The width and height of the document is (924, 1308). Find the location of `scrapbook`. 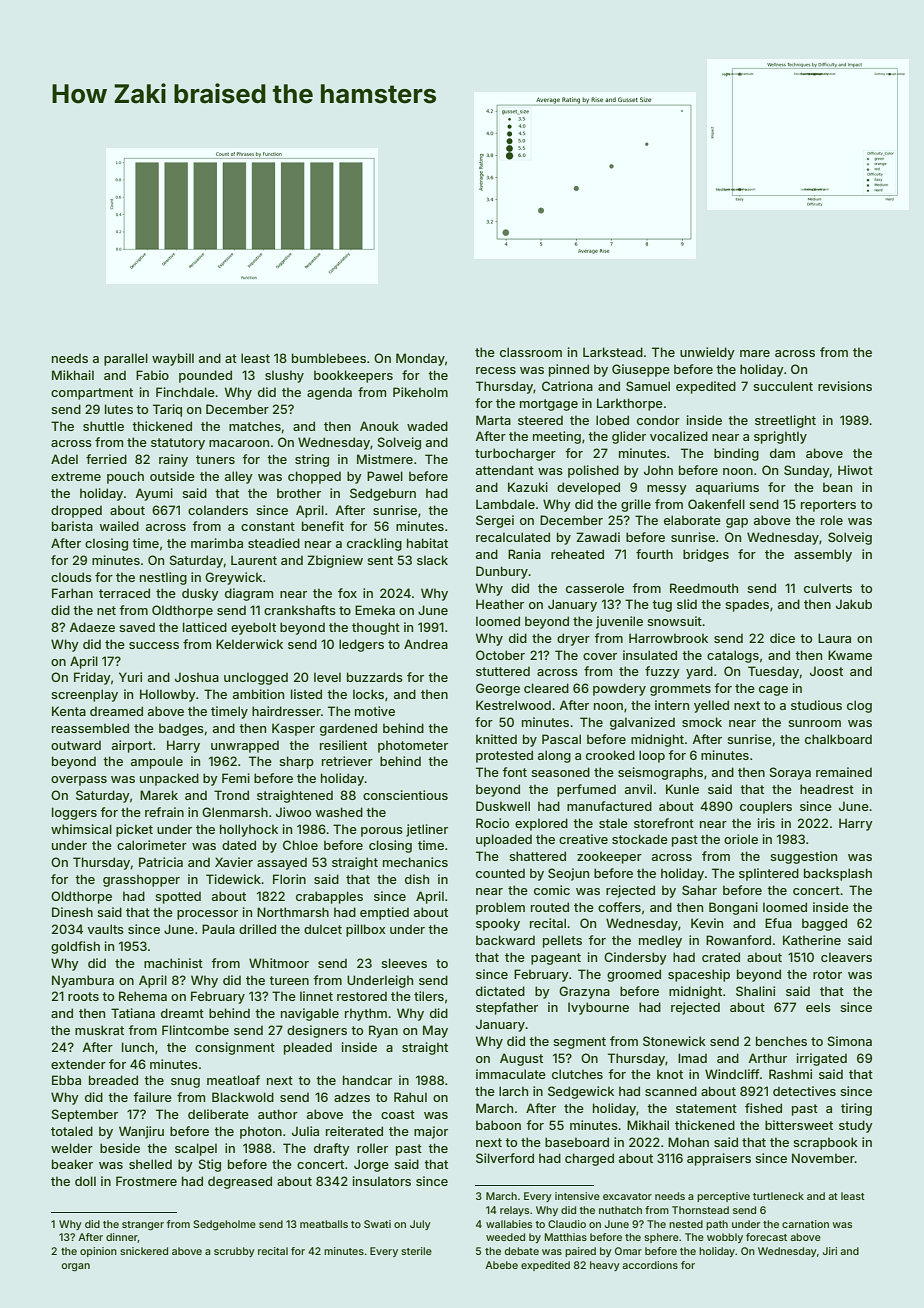

scrapbook is located at coordinates (825, 1143).
